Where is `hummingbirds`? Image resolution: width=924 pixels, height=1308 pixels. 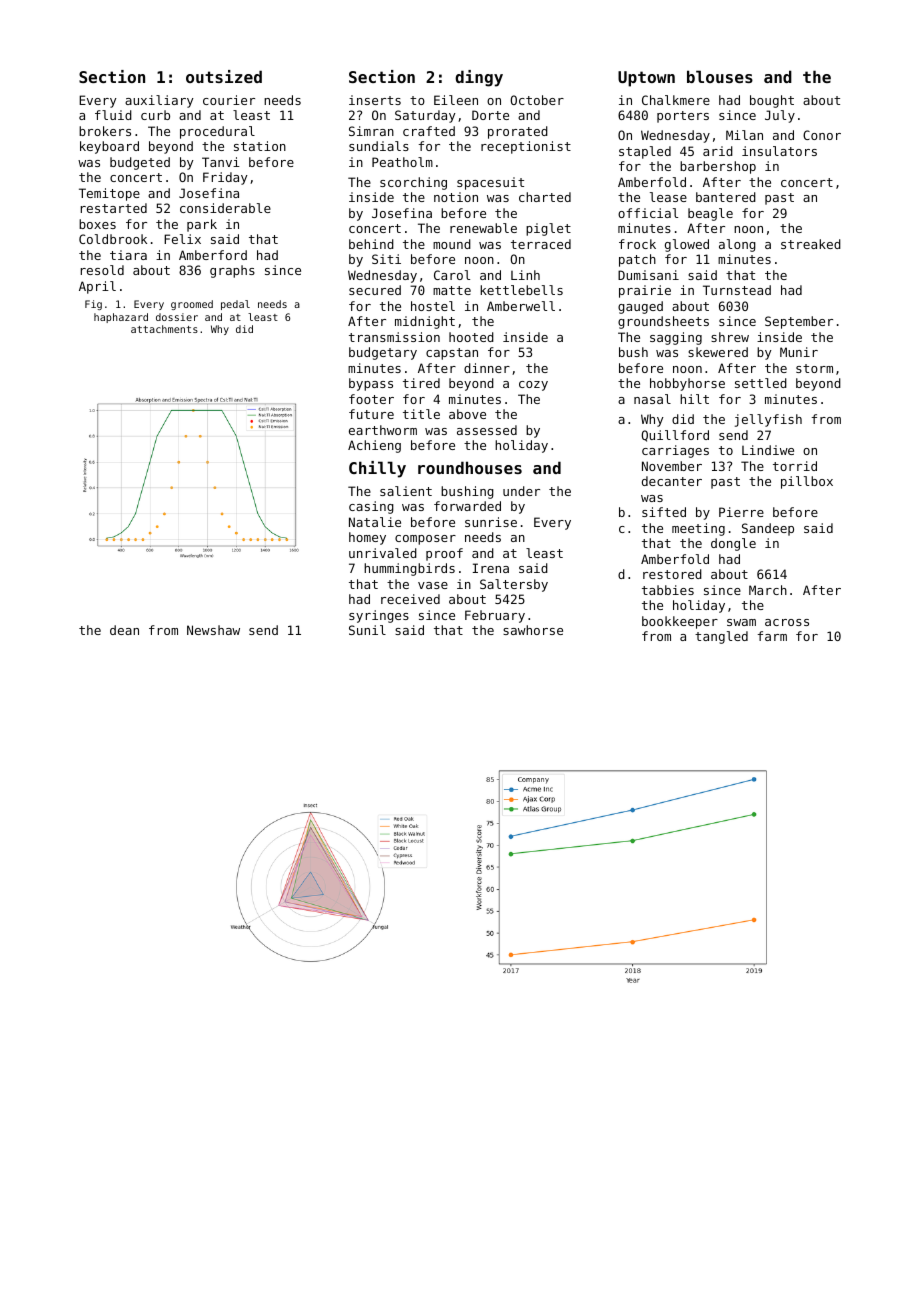 hummingbirds is located at coordinates (409, 569).
